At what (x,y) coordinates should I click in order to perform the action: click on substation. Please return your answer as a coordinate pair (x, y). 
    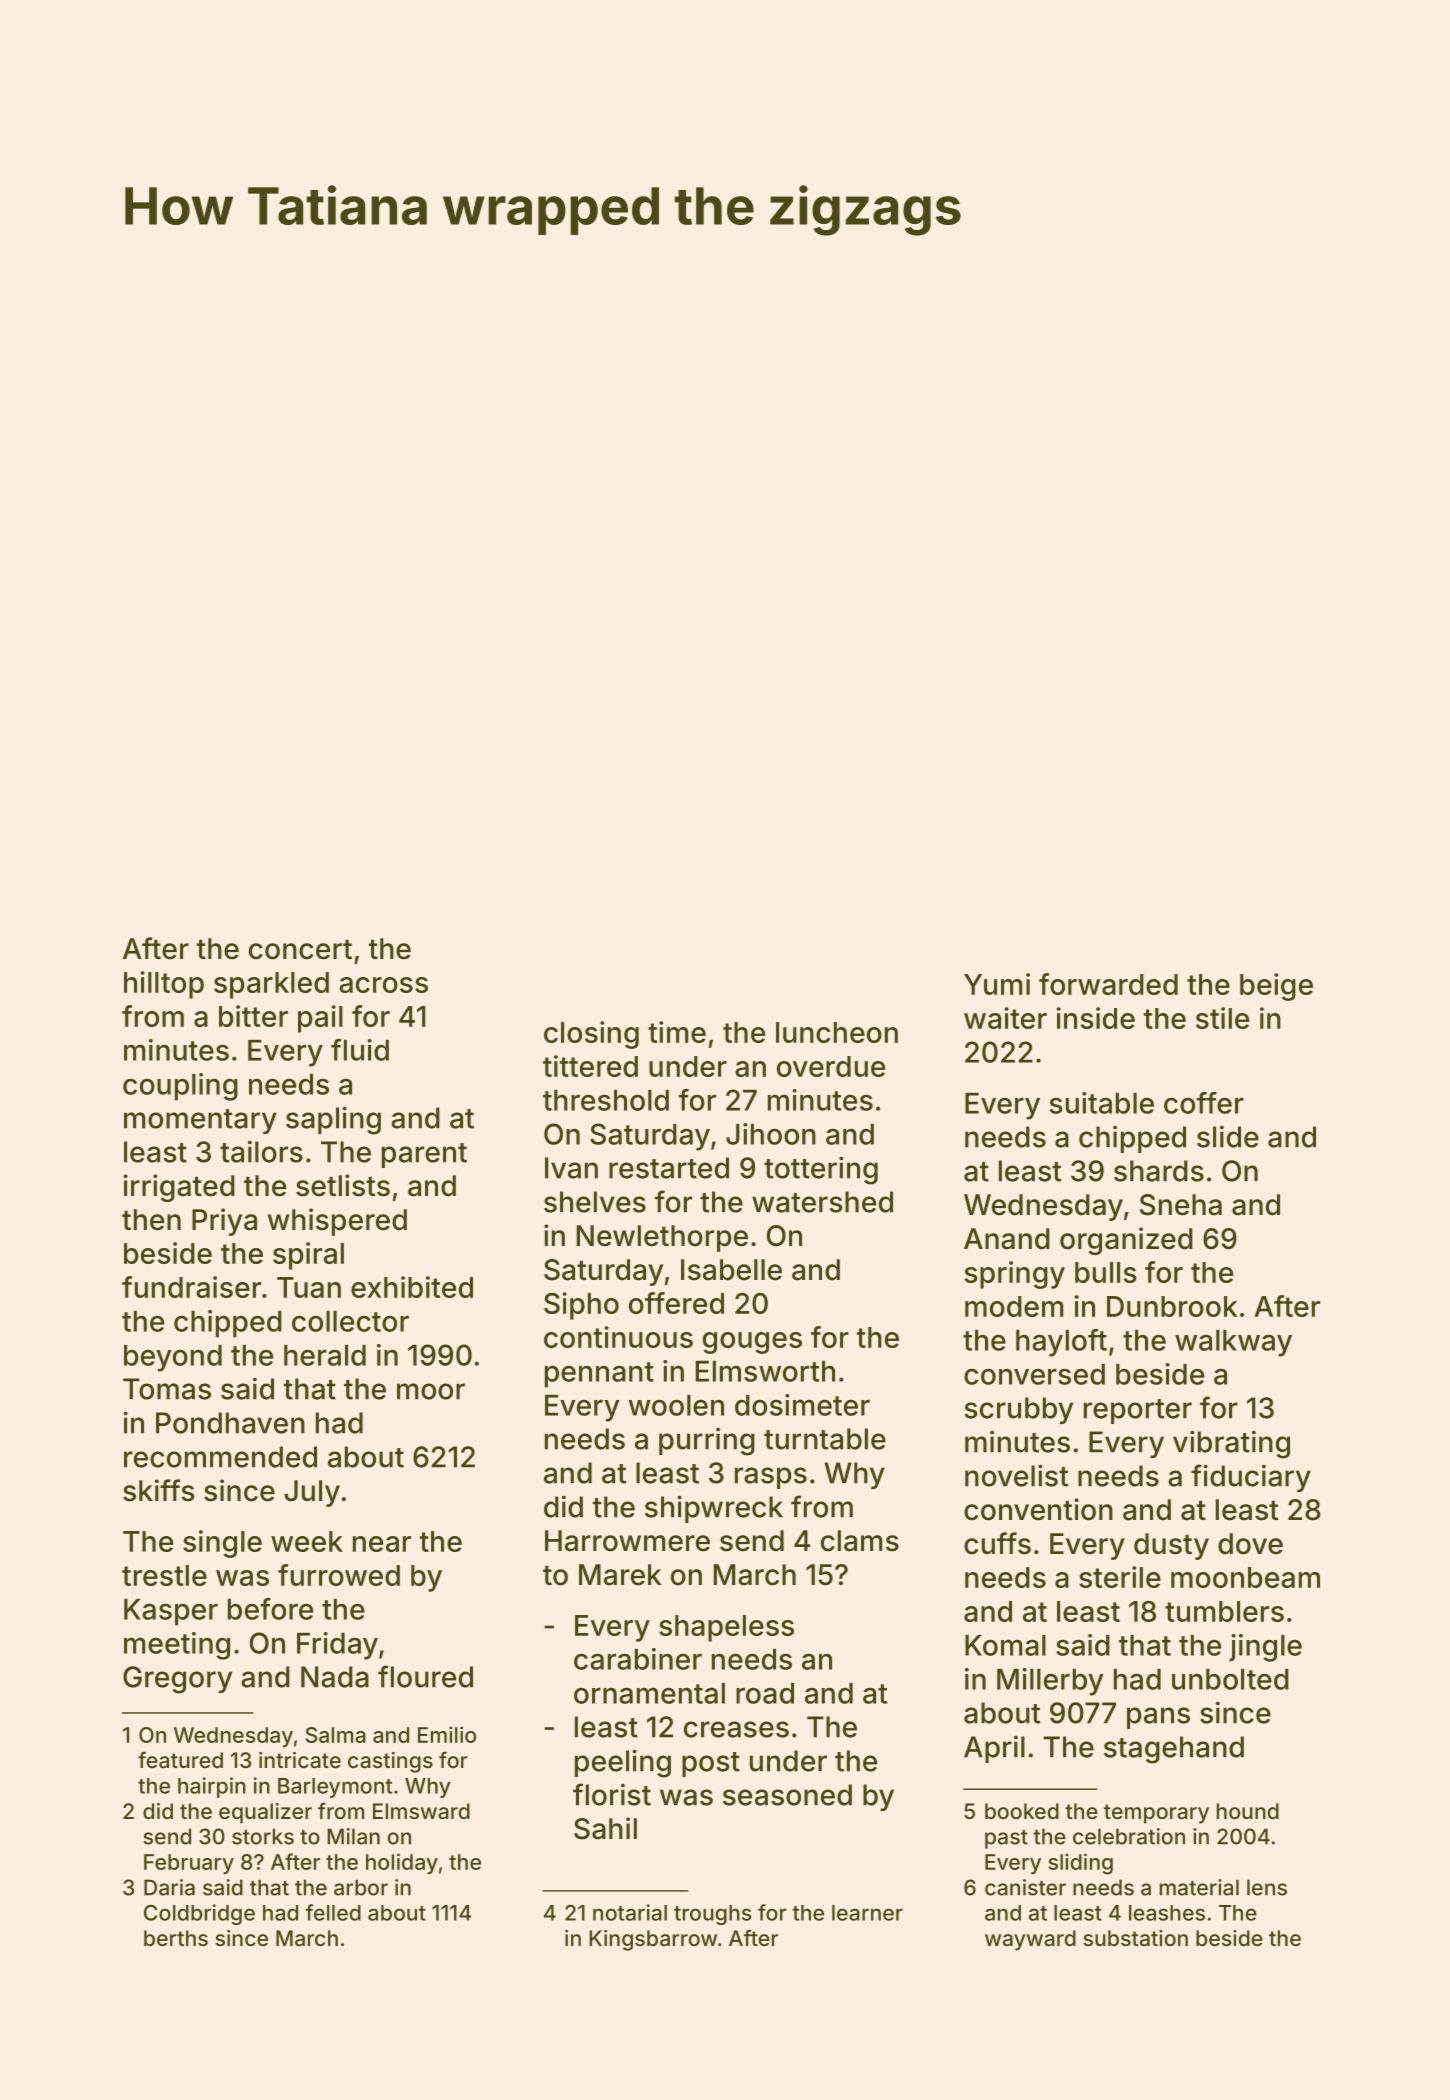
    Looking at the image, I should click on (1135, 1938).
